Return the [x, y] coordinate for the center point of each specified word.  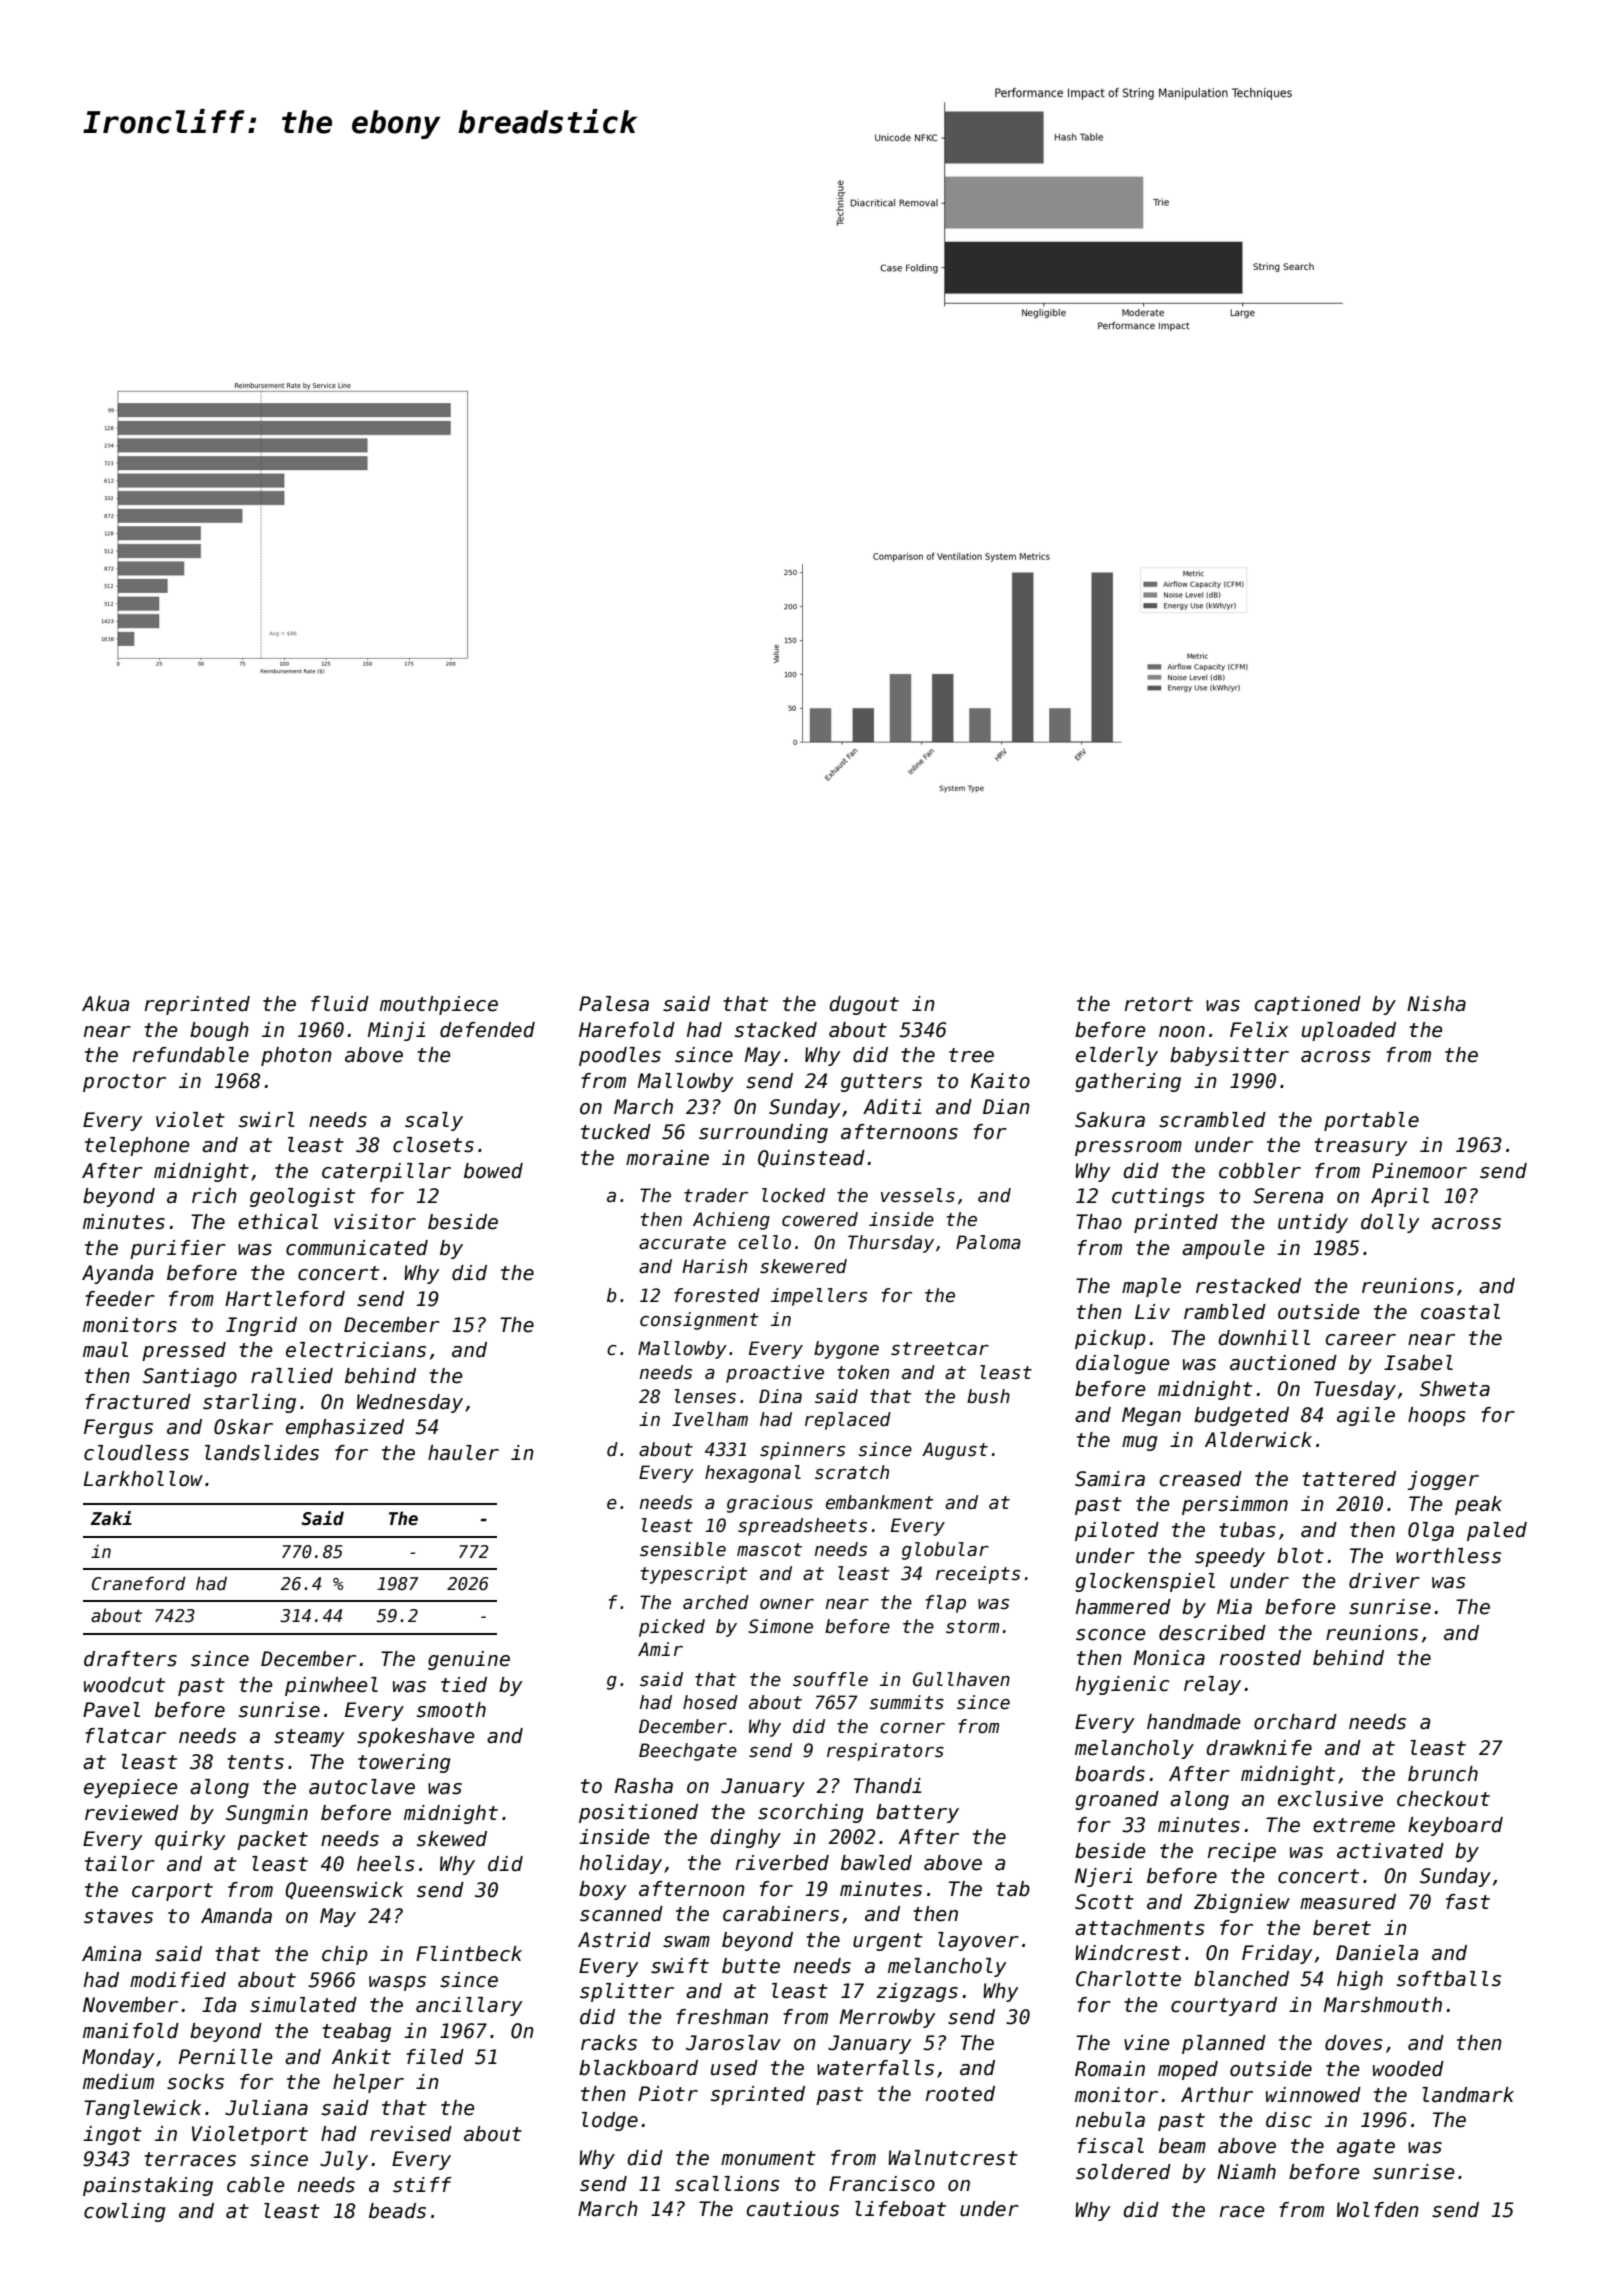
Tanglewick [142, 2109]
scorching [811, 1813]
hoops [1437, 1416]
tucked [616, 1132]
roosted [1260, 1658]
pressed [184, 1351]
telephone [137, 1146]
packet [272, 1840]
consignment [699, 1321]
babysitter [1229, 1056]
